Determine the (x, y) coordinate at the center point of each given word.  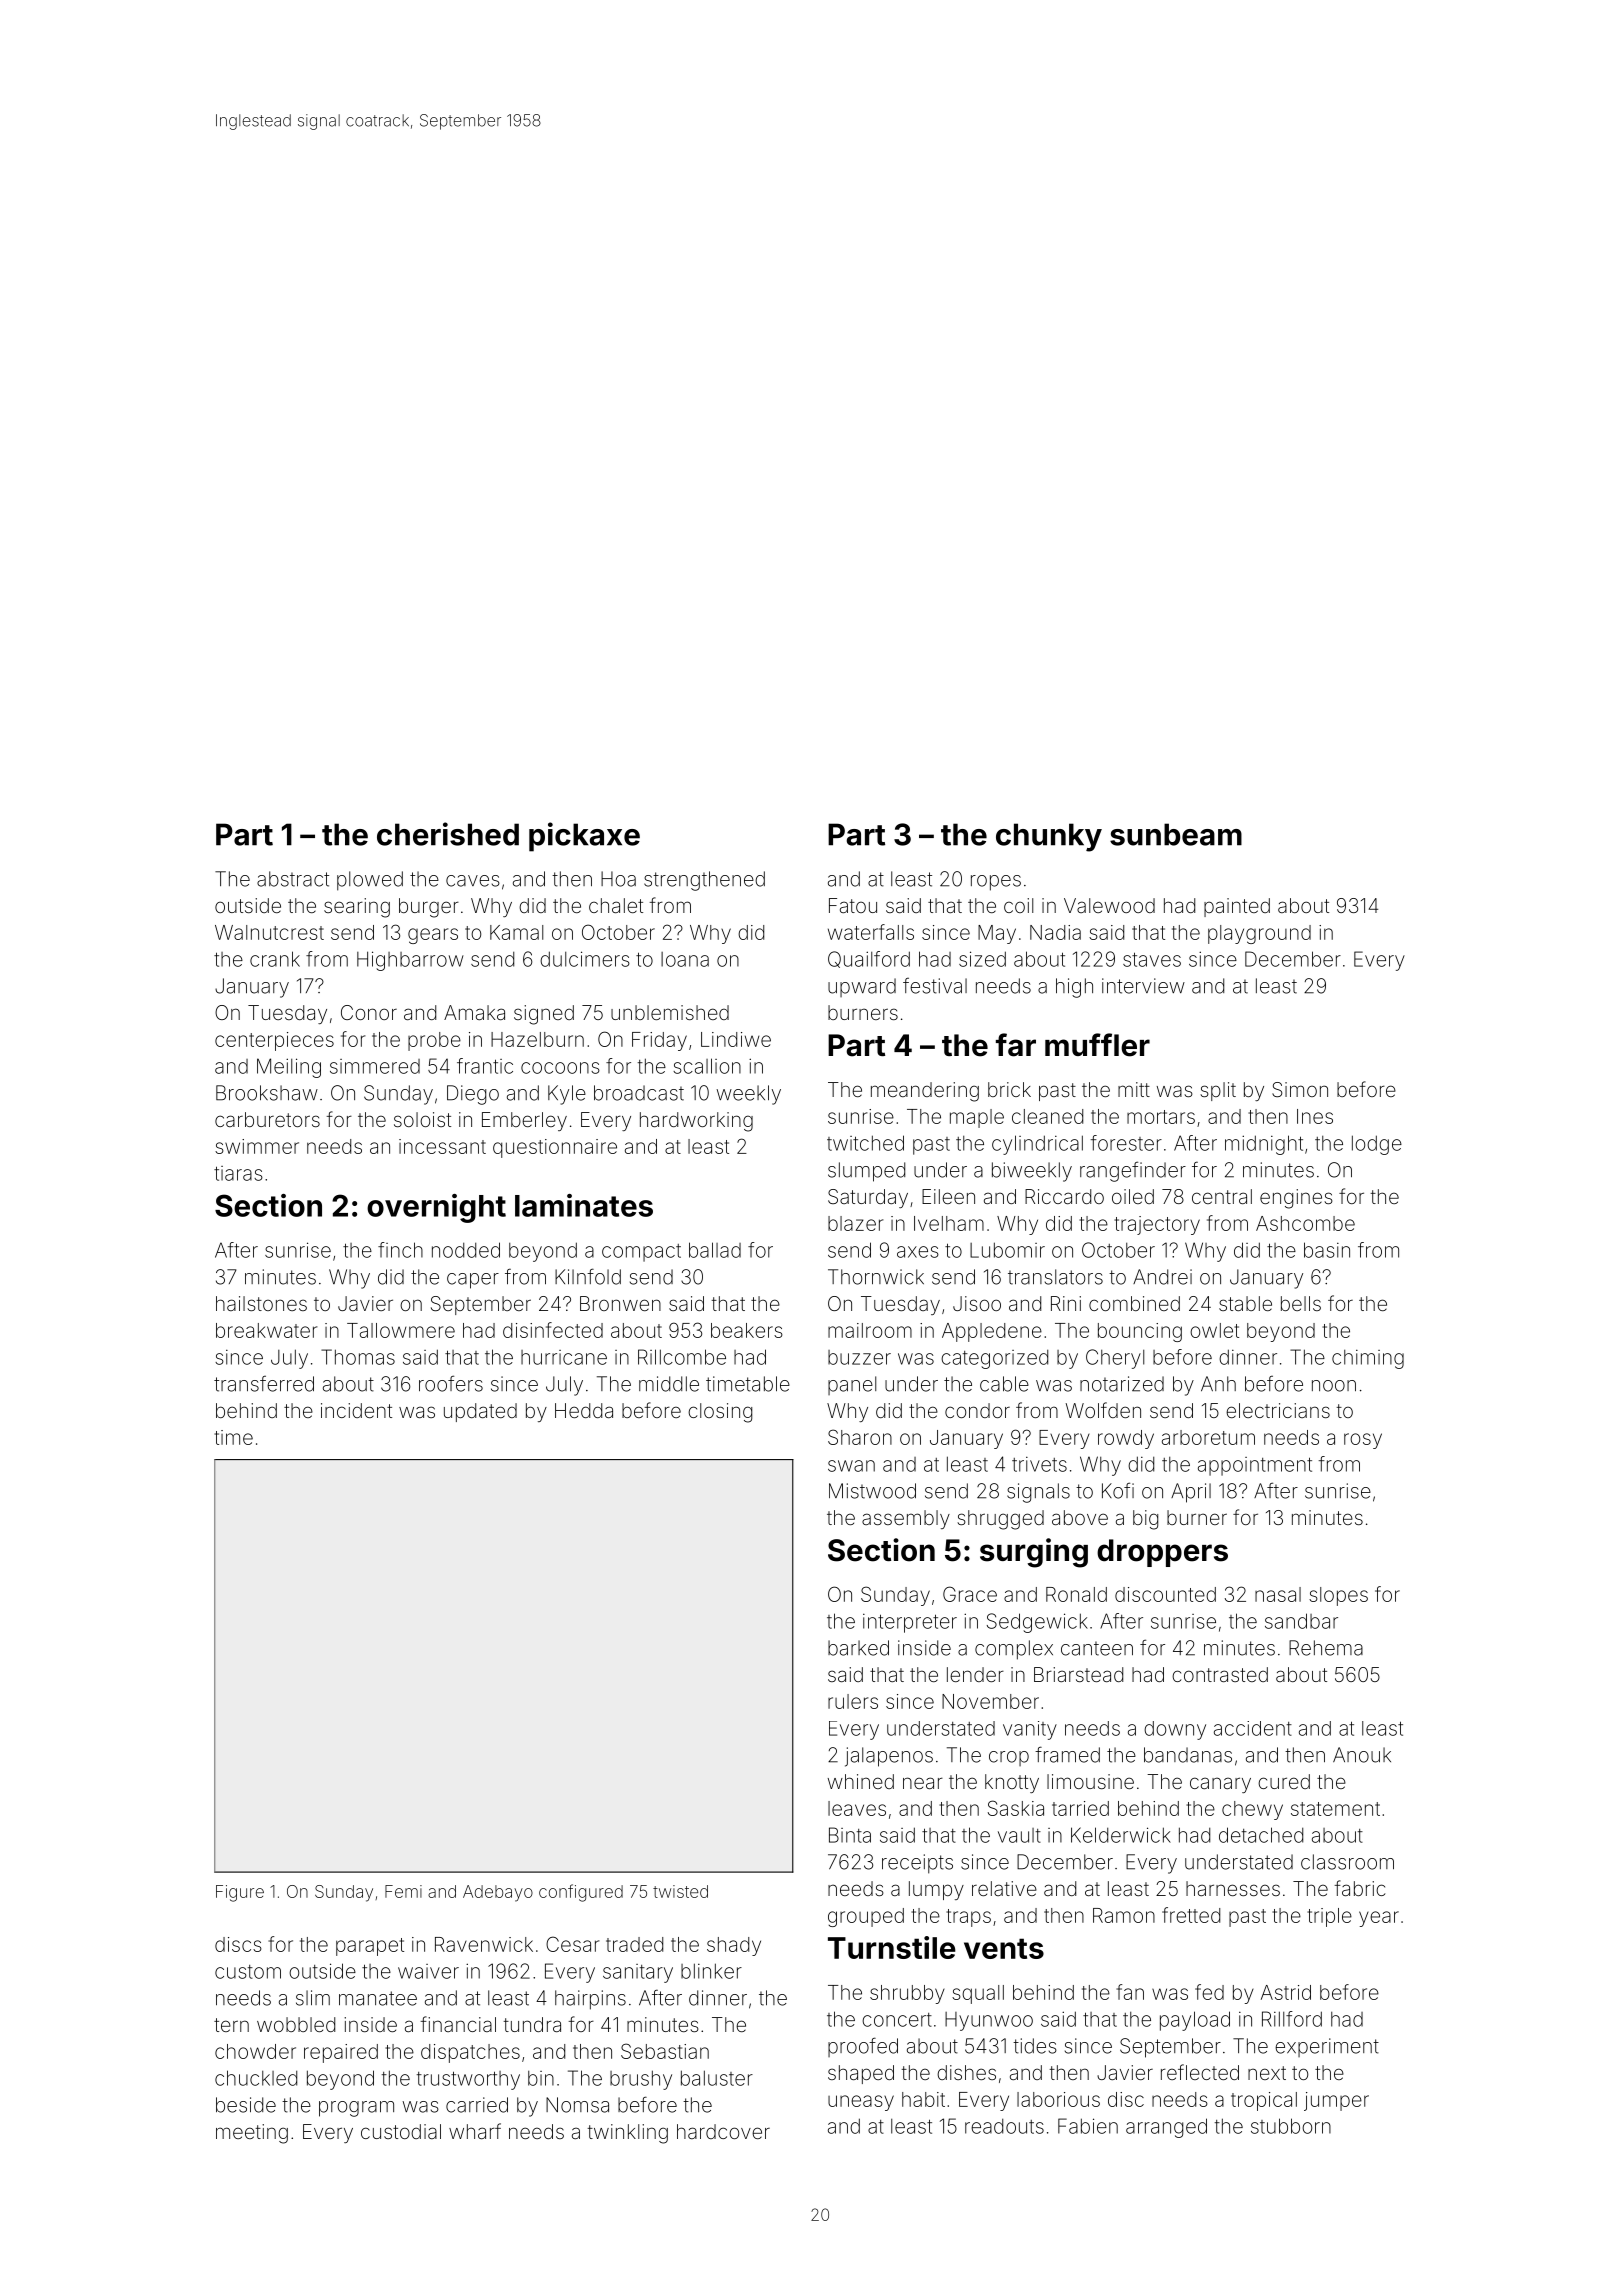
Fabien (1088, 2126)
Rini (1066, 1303)
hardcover (723, 2131)
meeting (252, 2134)
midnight (1264, 1145)
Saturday (868, 1198)
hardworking (696, 1122)
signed (544, 1015)
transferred (264, 1384)
